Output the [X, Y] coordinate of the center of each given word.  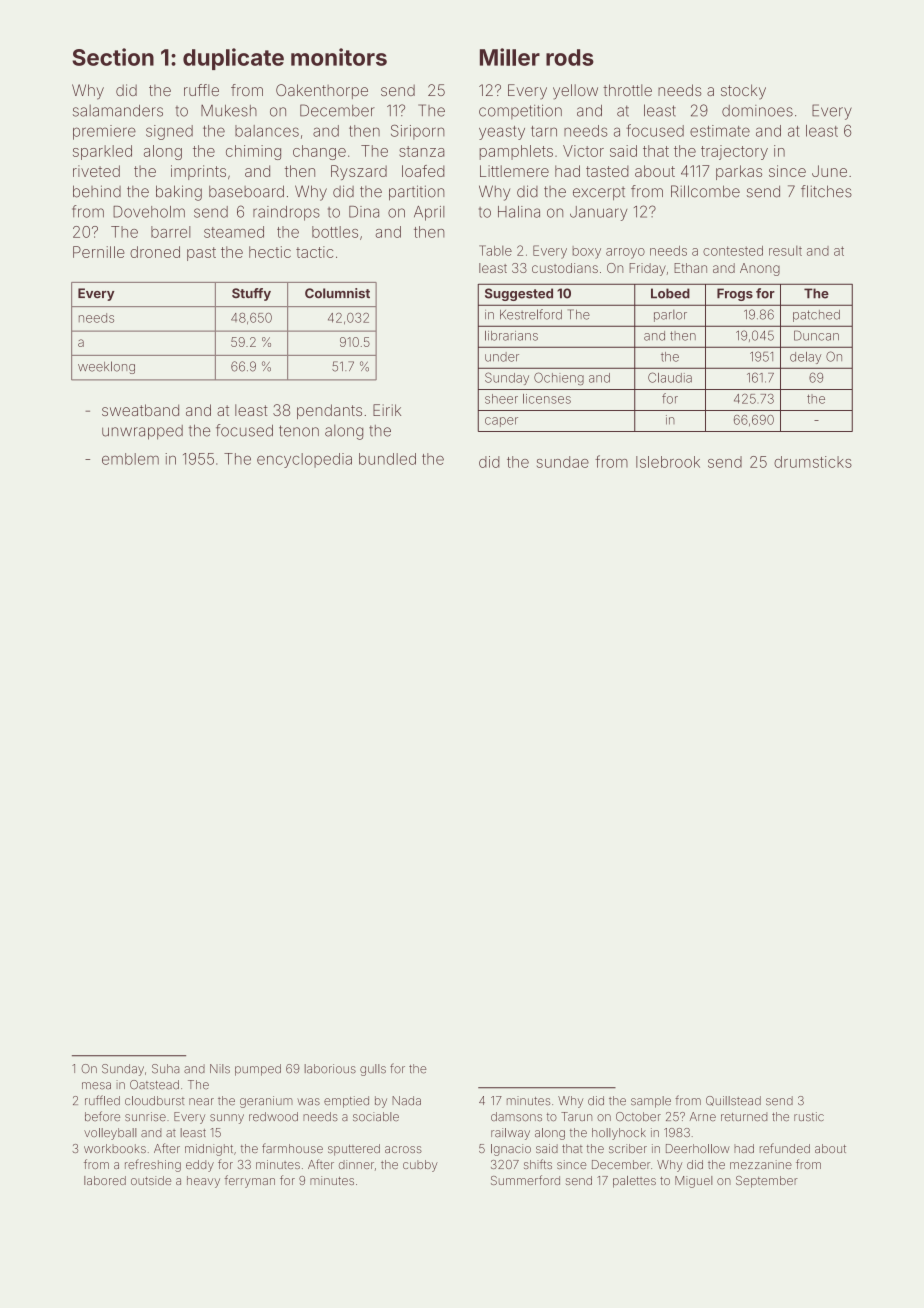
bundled [387, 459]
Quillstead [733, 1101]
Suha [166, 1069]
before [102, 1116]
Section [113, 57]
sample [651, 1102]
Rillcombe [705, 191]
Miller [510, 57]
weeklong [106, 367]
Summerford [525, 1180]
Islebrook [668, 462]
